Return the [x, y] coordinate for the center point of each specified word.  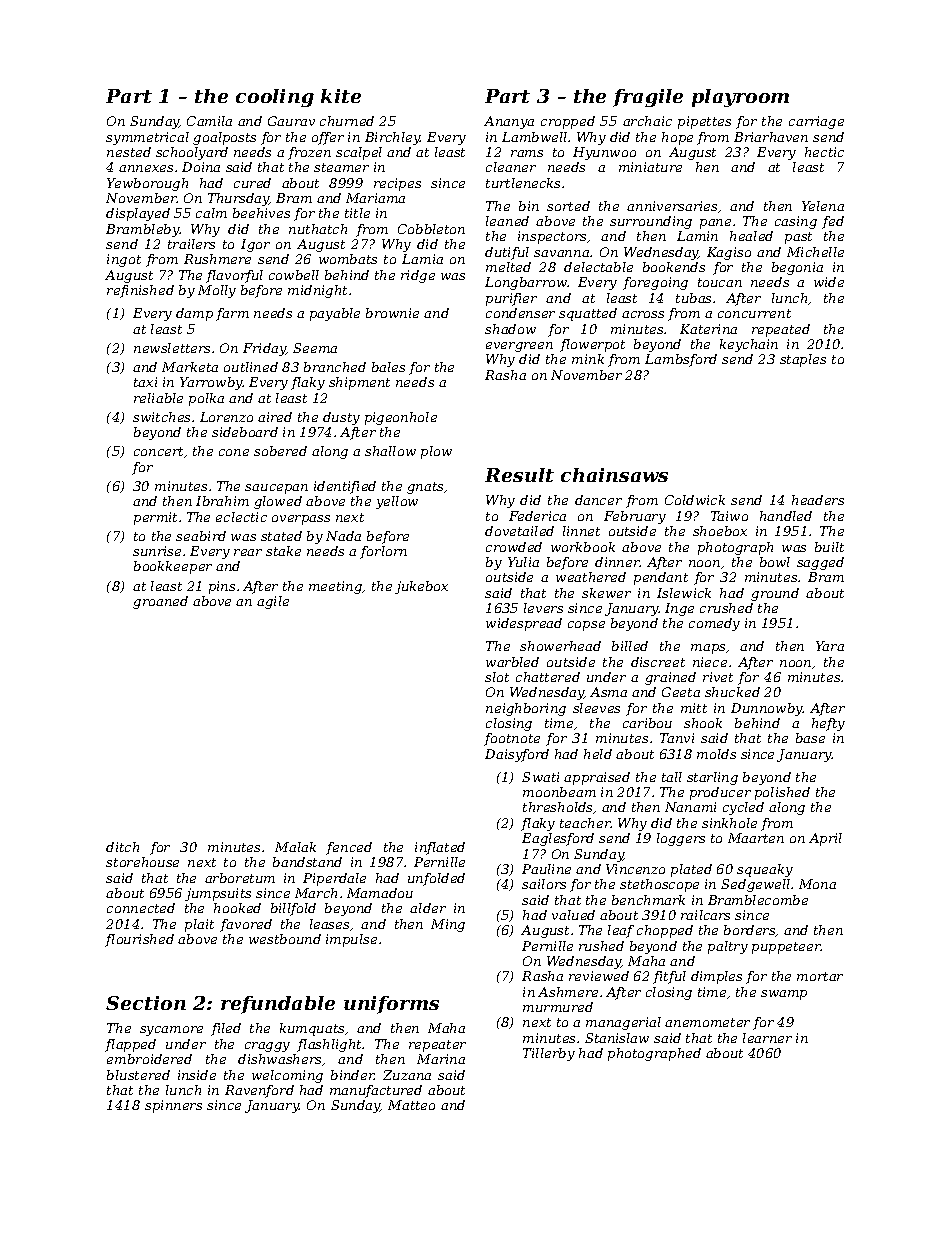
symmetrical [147, 138]
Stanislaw [617, 1038]
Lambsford [681, 360]
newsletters [172, 348]
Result [519, 475]
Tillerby [549, 1054]
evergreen [519, 347]
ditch [122, 847]
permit [155, 518]
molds [716, 754]
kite [341, 96]
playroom [740, 98]
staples [803, 360]
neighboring [526, 709]
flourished [139, 940]
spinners [173, 1106]
